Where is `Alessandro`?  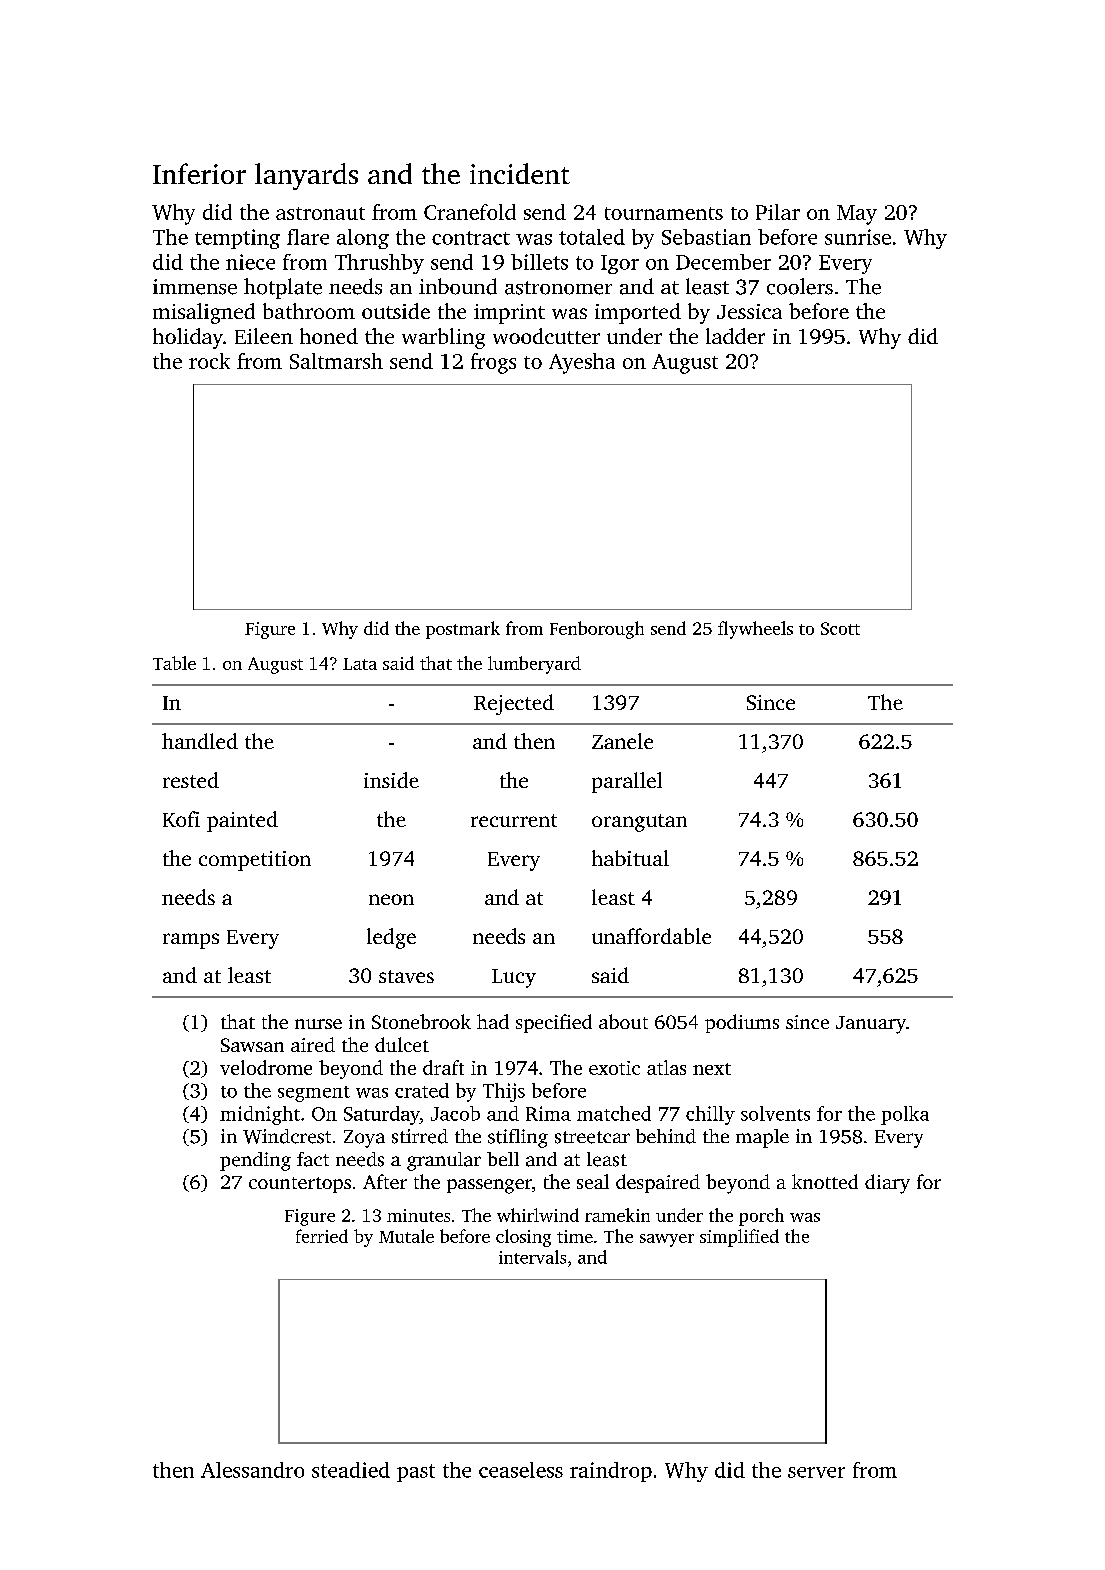
Alessandro is located at coordinates (252, 1470).
